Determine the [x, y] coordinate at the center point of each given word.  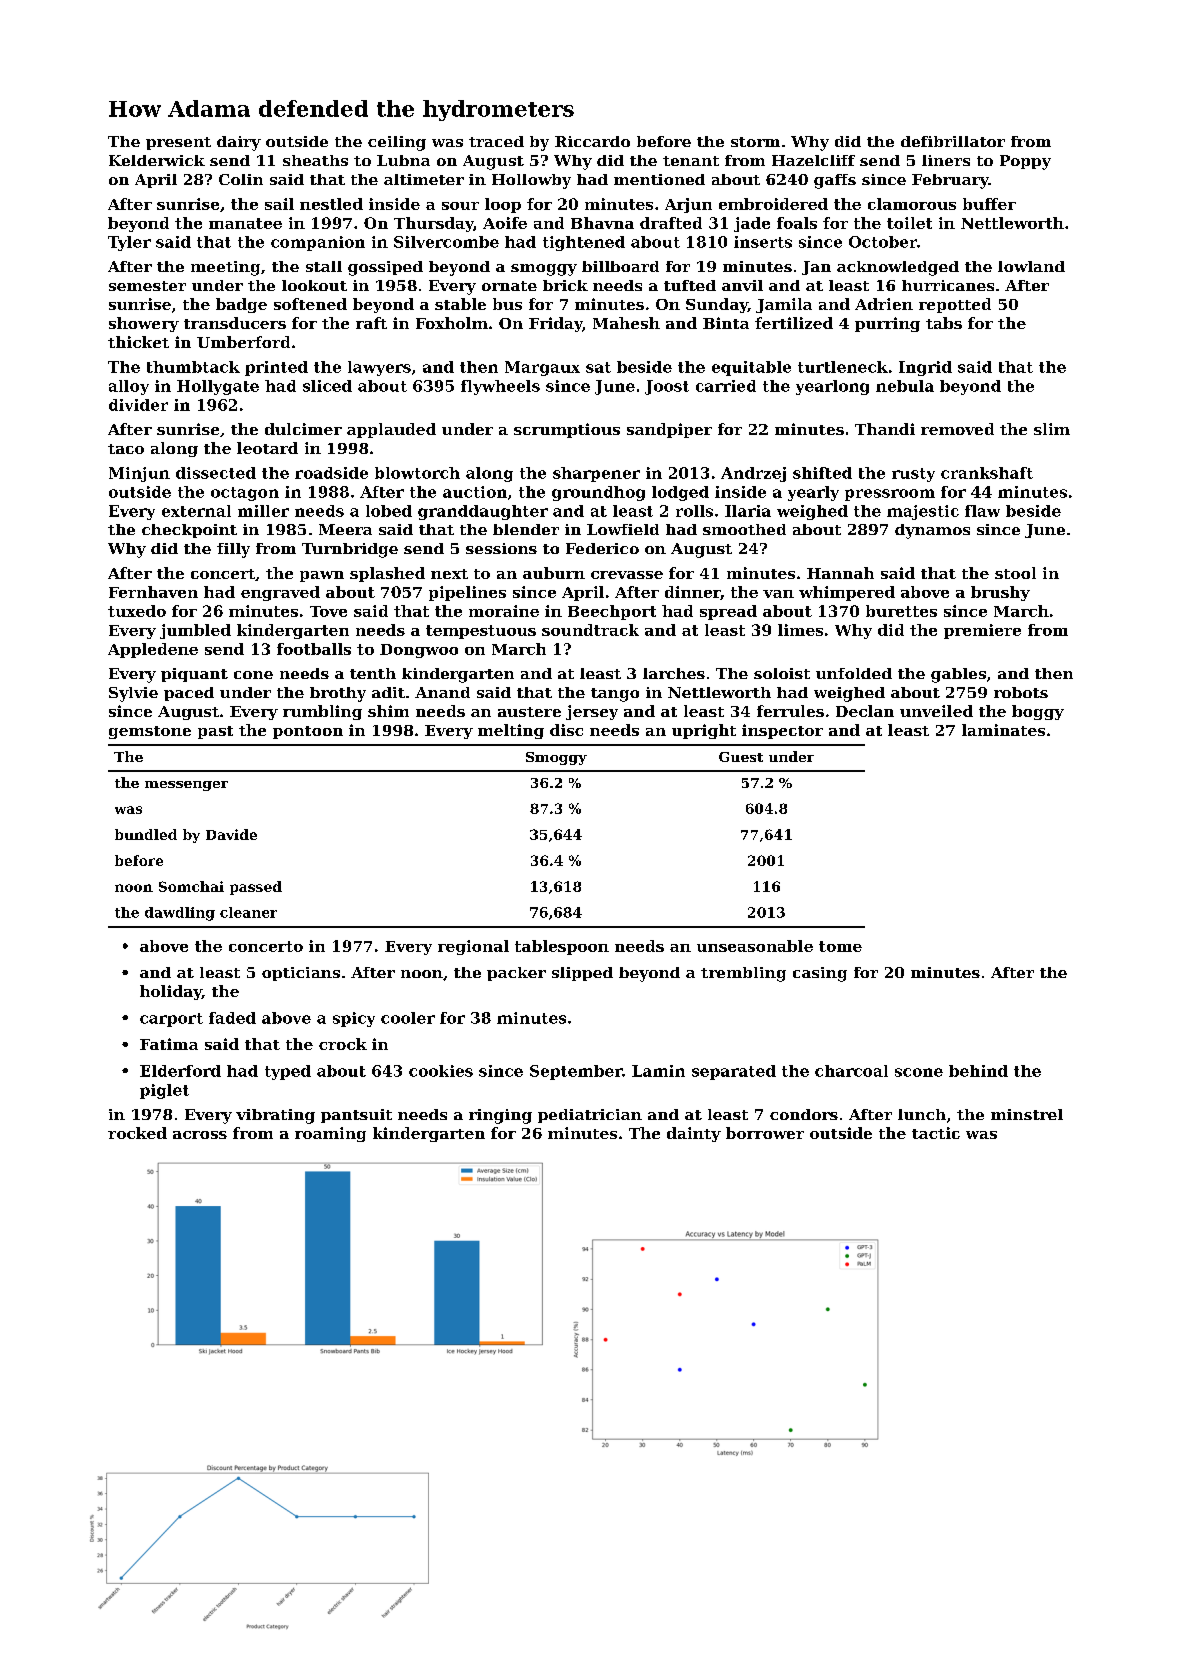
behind [978, 1071]
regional [473, 947]
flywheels [500, 387]
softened [310, 304]
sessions [501, 548]
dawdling [180, 914]
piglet [164, 1091]
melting [511, 731]
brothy [338, 694]
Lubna [403, 160]
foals [797, 223]
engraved [280, 593]
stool [1015, 573]
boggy [1038, 712]
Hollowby [531, 181]
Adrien [884, 304]
